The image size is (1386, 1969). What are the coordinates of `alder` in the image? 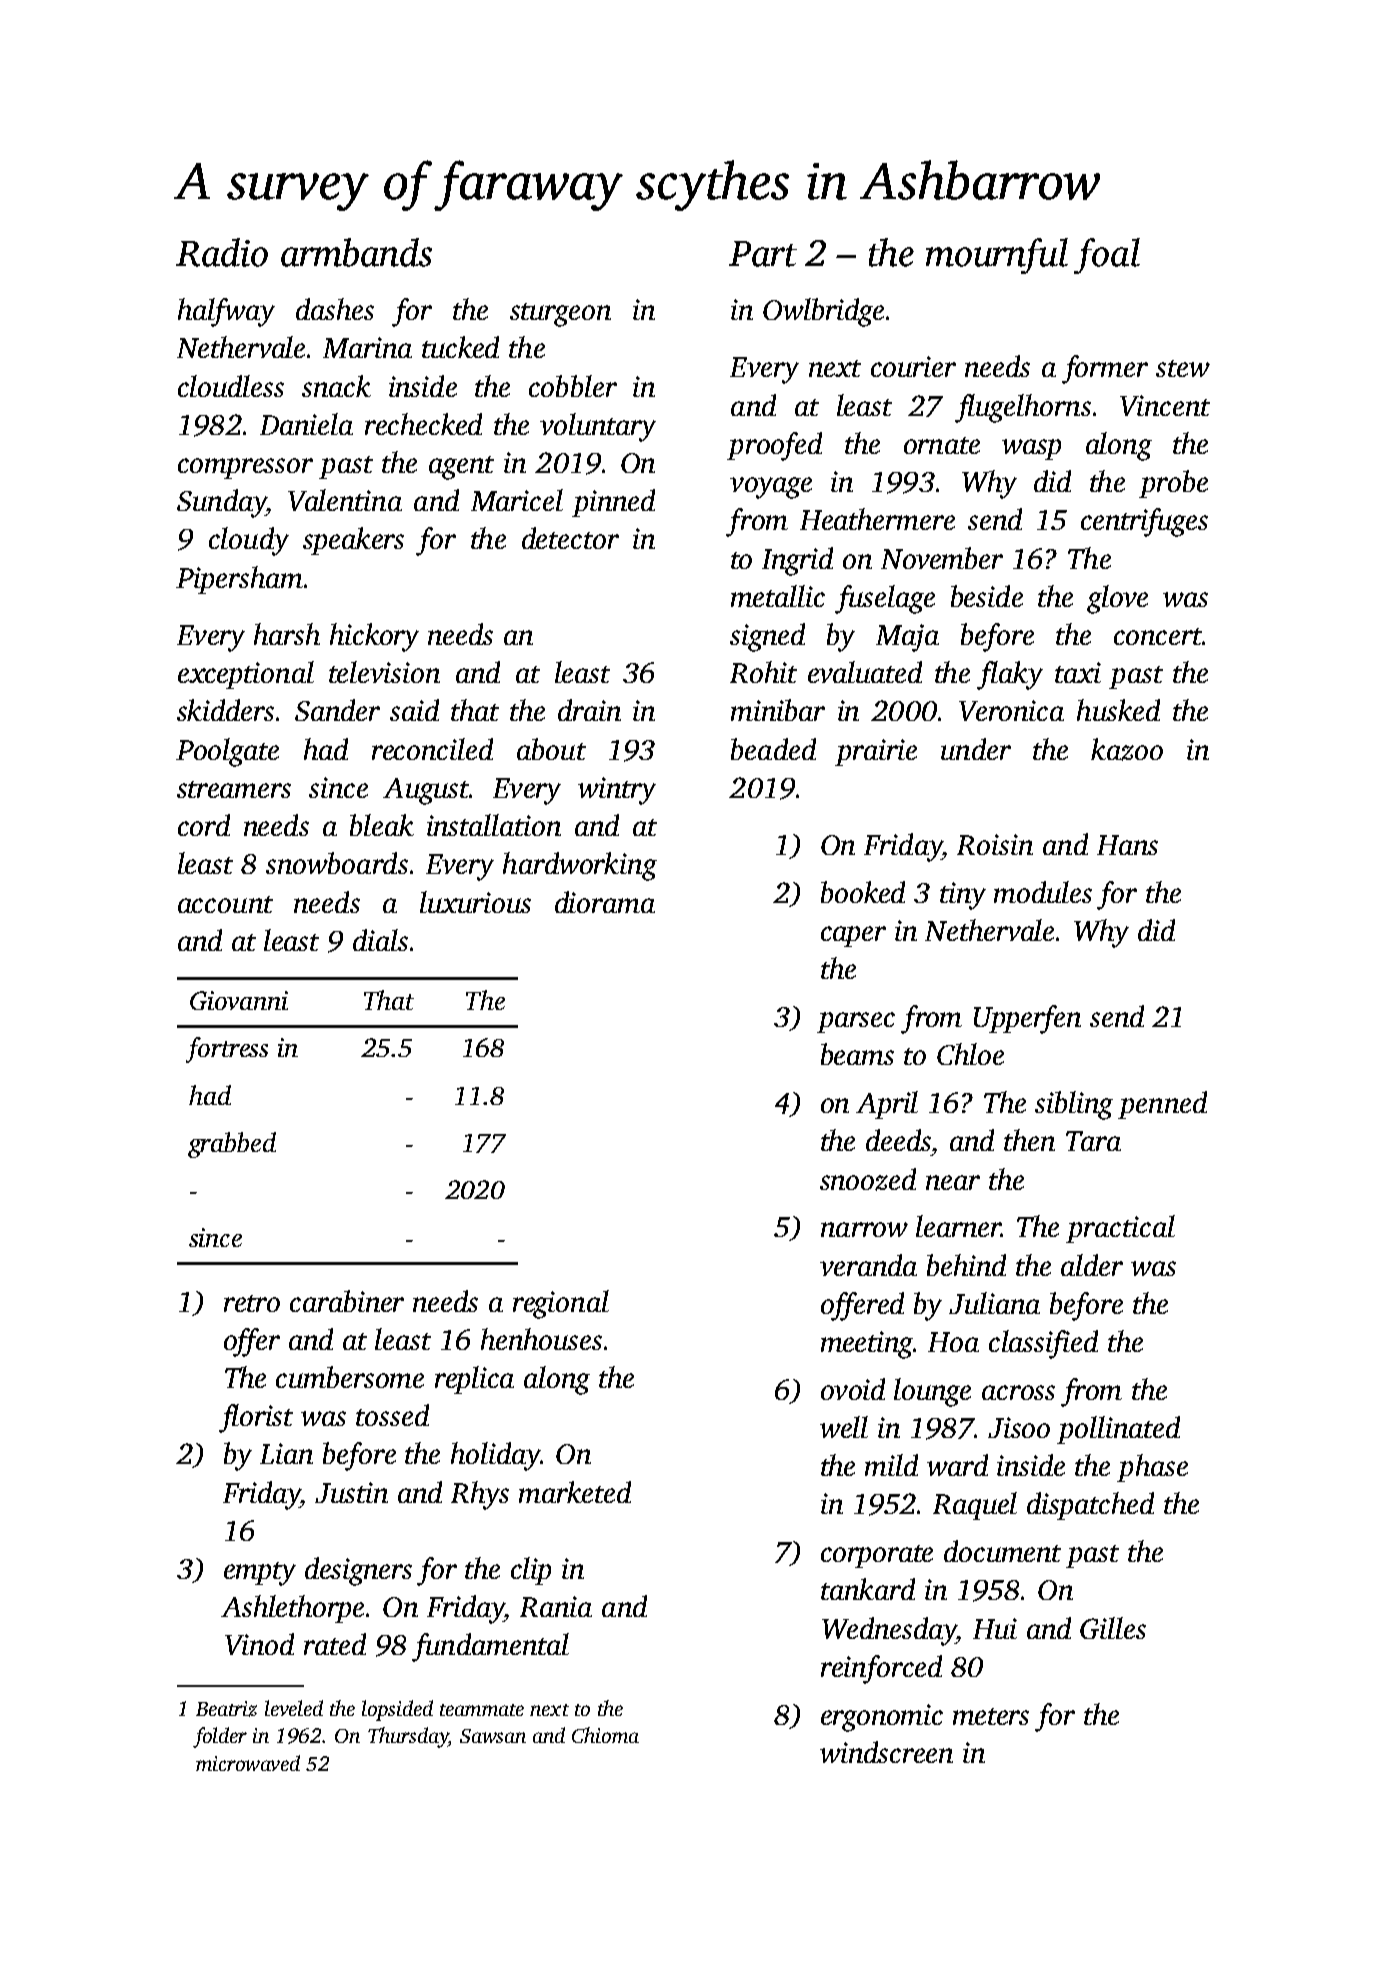 It's located at (1092, 1265).
